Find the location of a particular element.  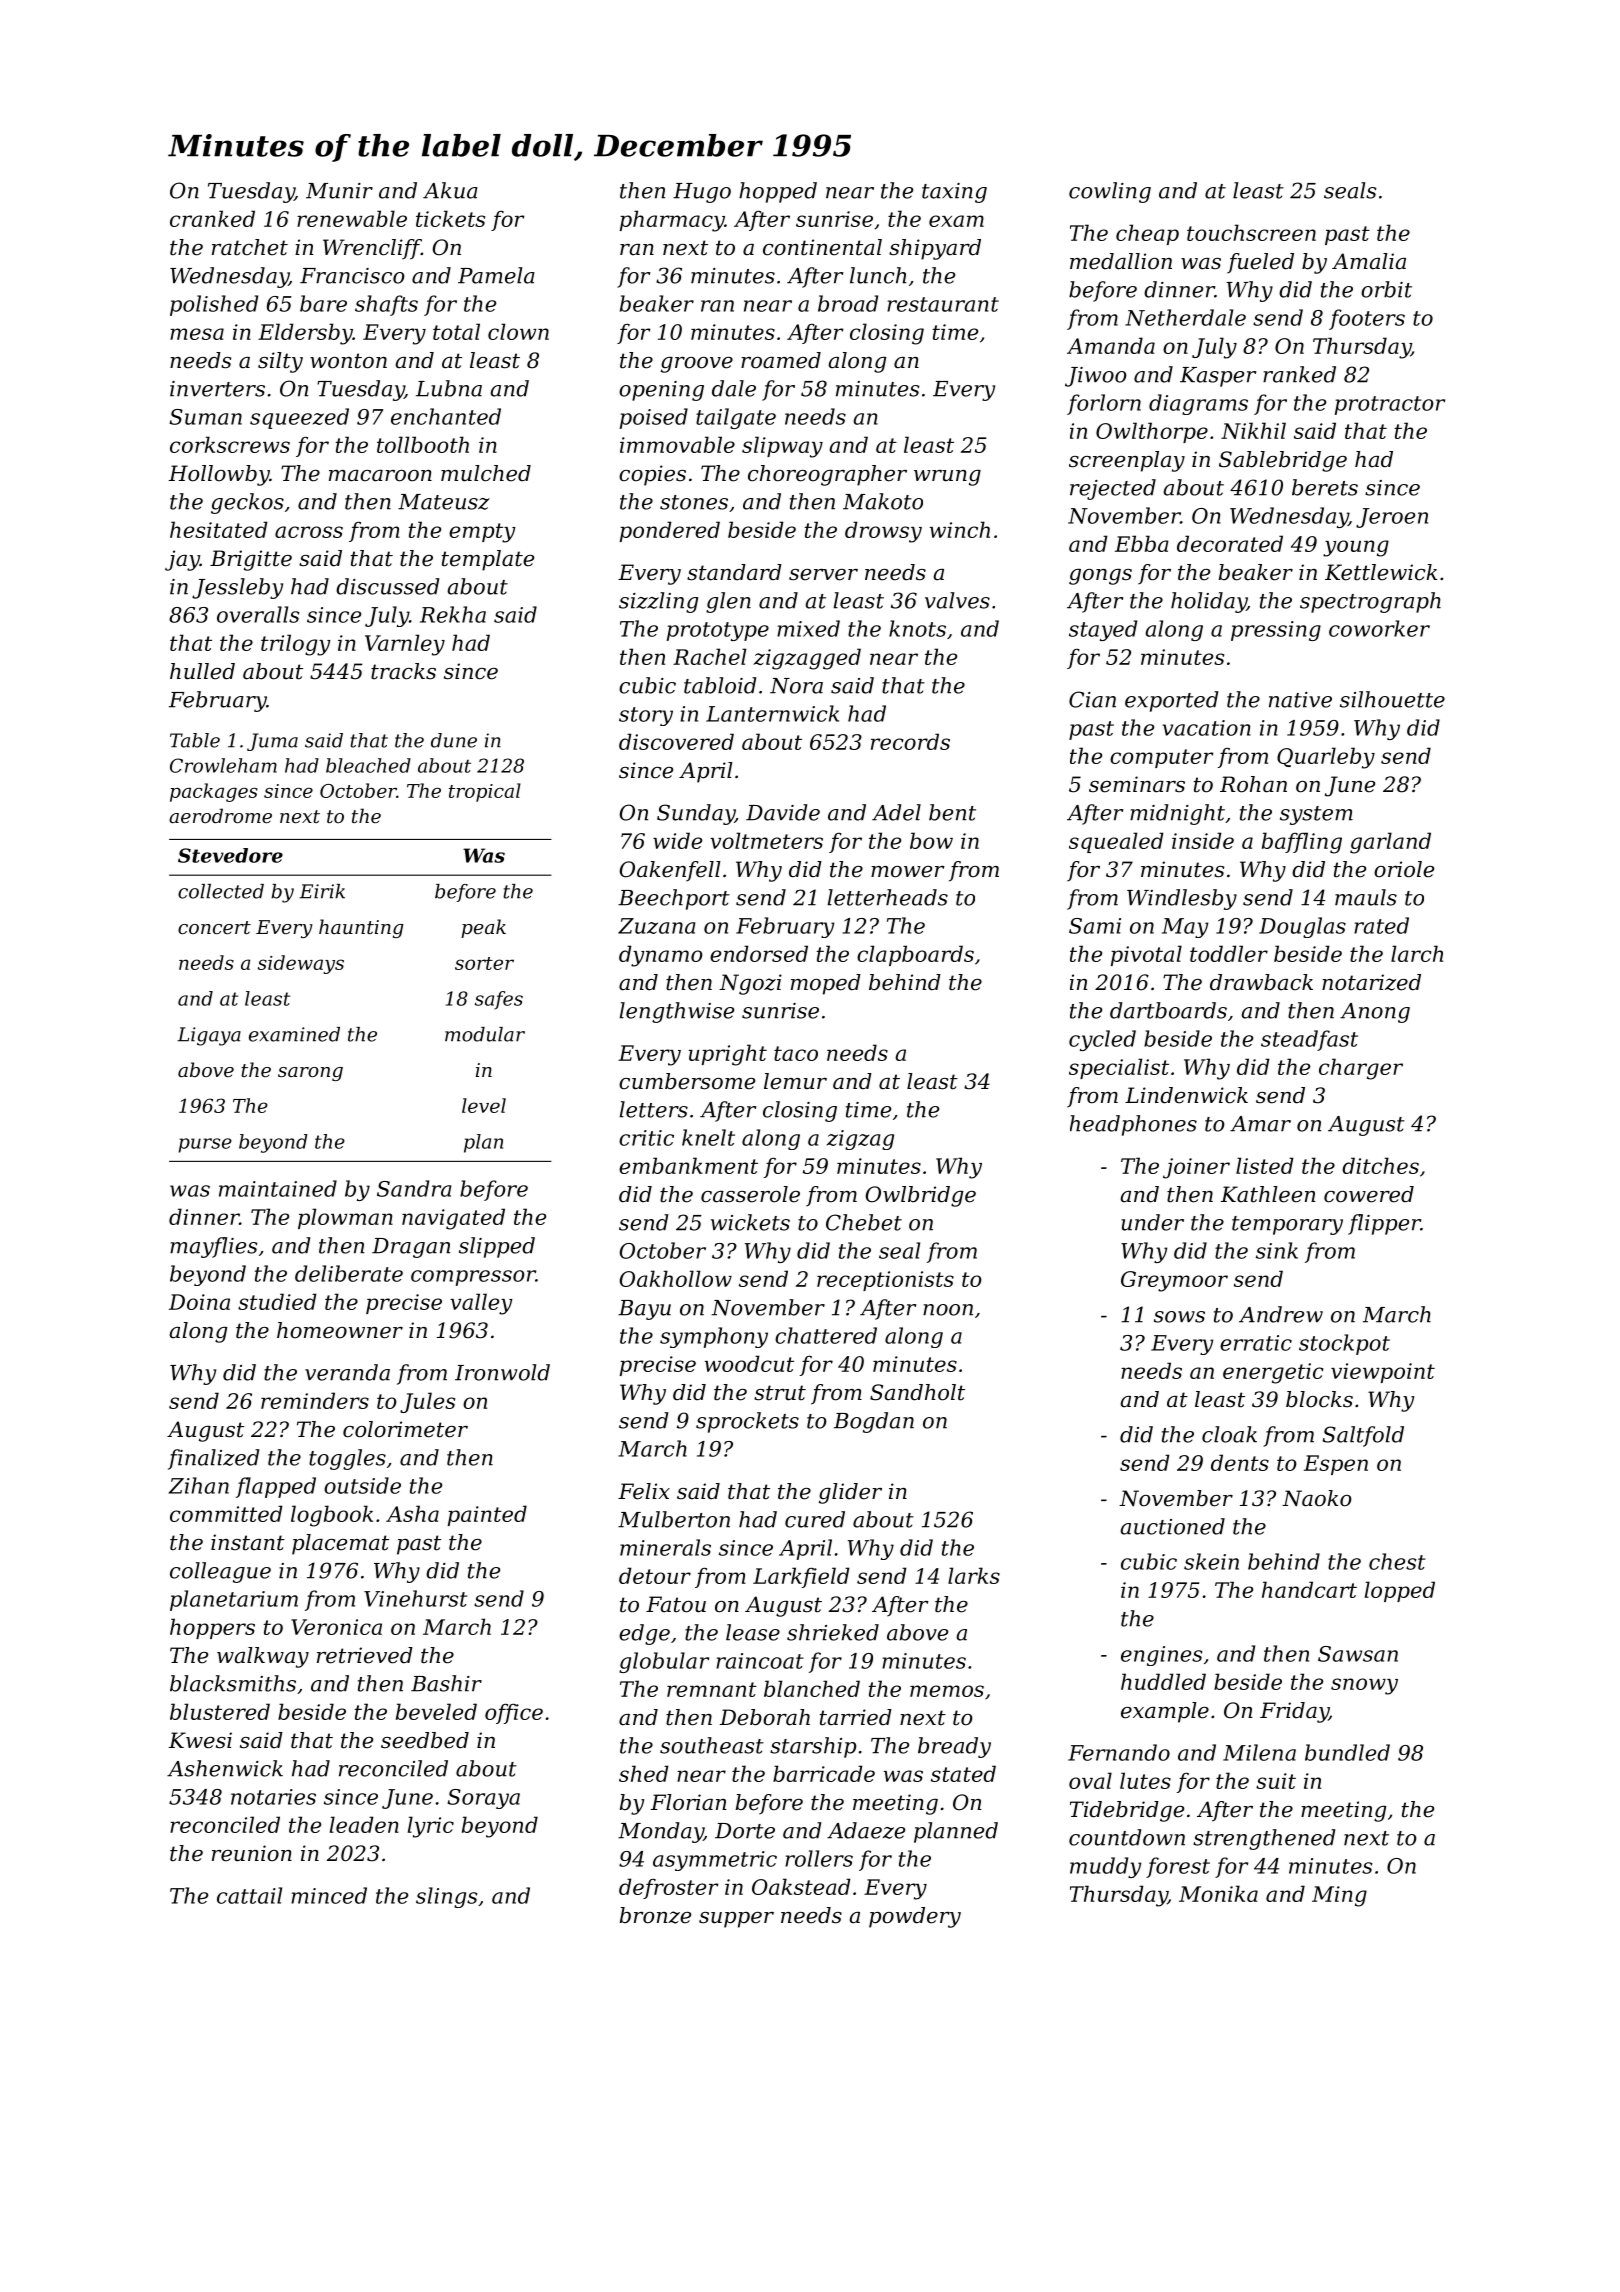

Munir is located at coordinates (339, 191).
